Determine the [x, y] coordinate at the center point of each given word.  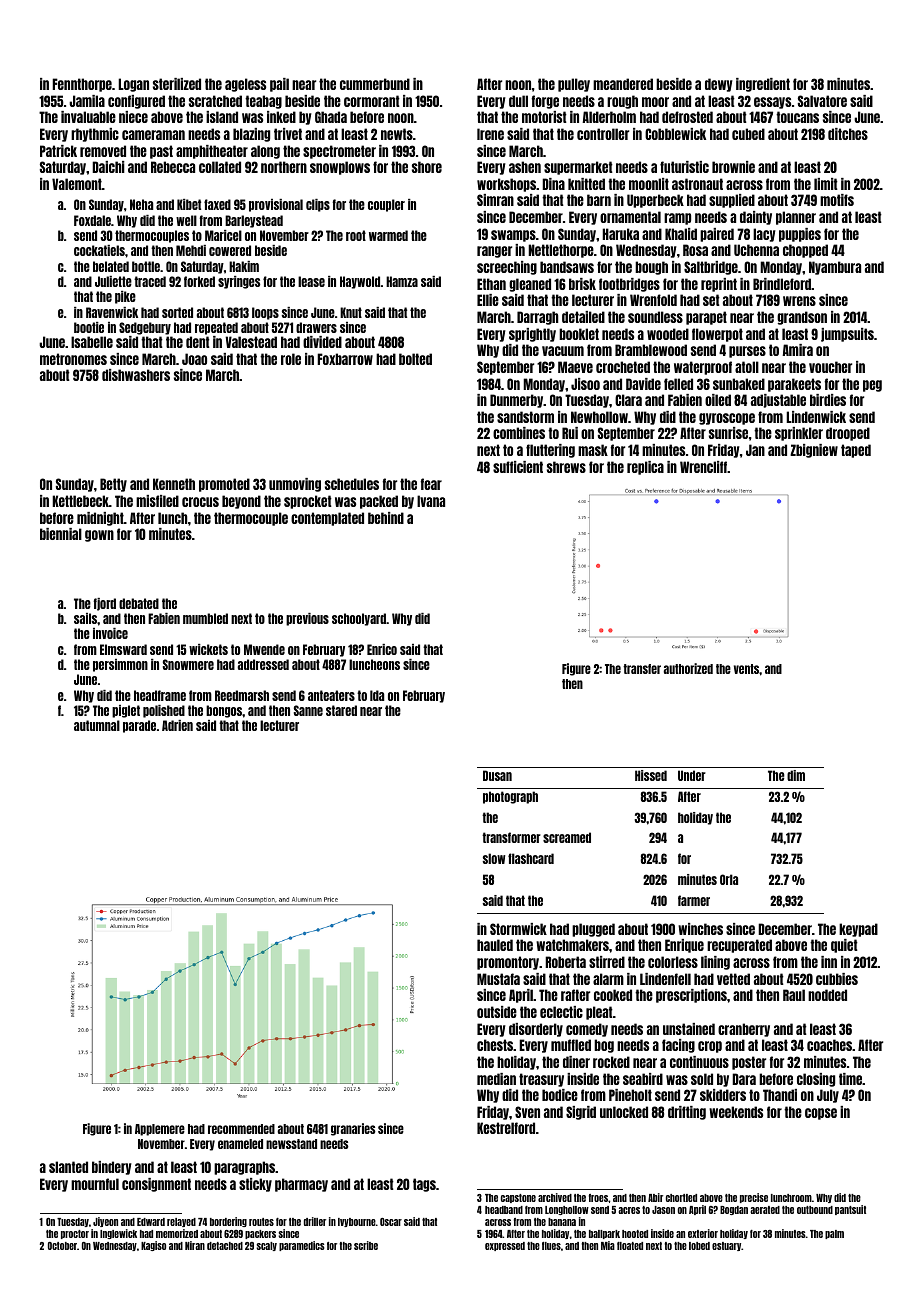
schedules [352, 484]
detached [225, 1246]
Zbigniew [814, 451]
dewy [719, 85]
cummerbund [375, 84]
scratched [215, 101]
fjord [104, 604]
